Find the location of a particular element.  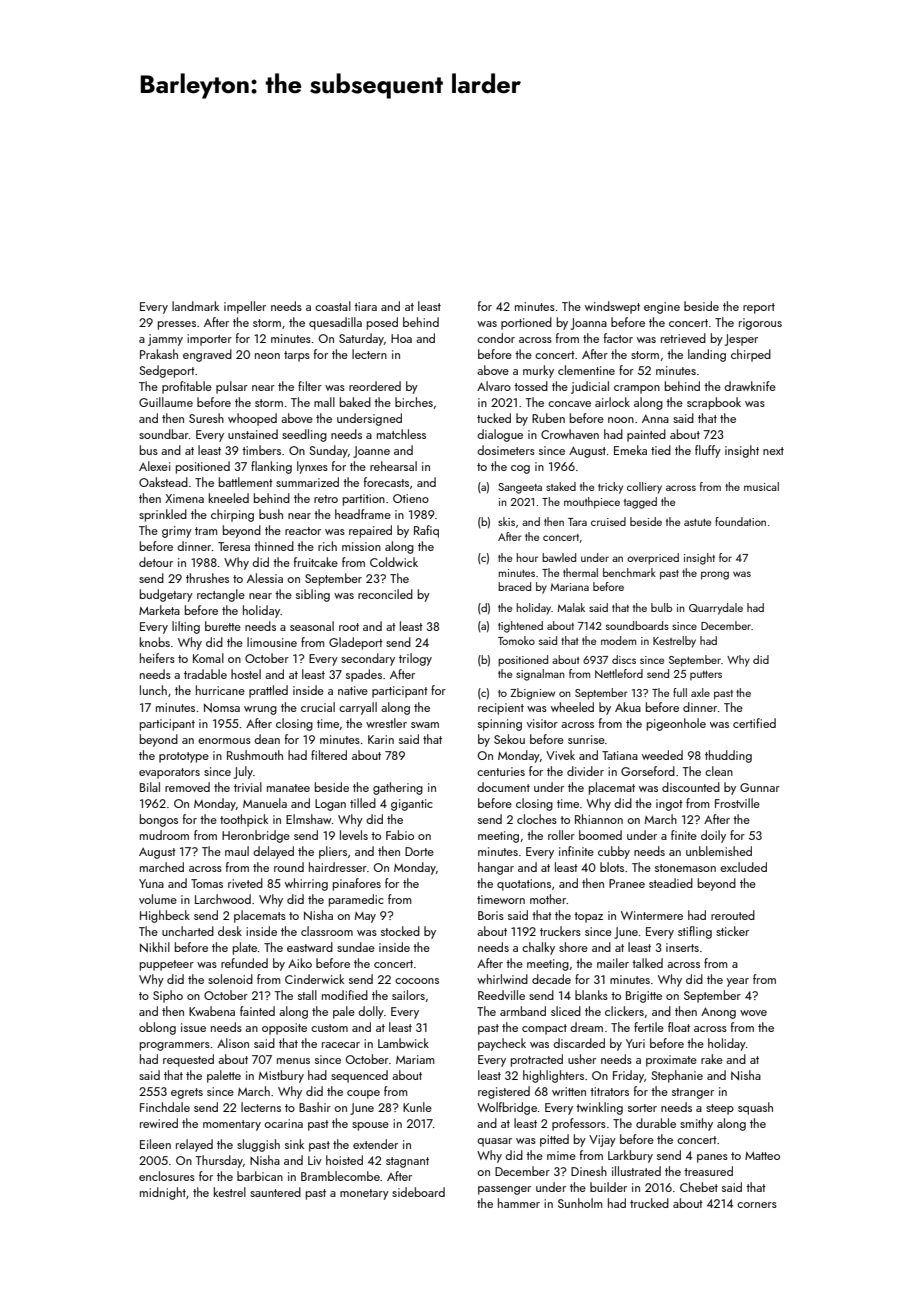

Gladeport is located at coordinates (356, 643).
